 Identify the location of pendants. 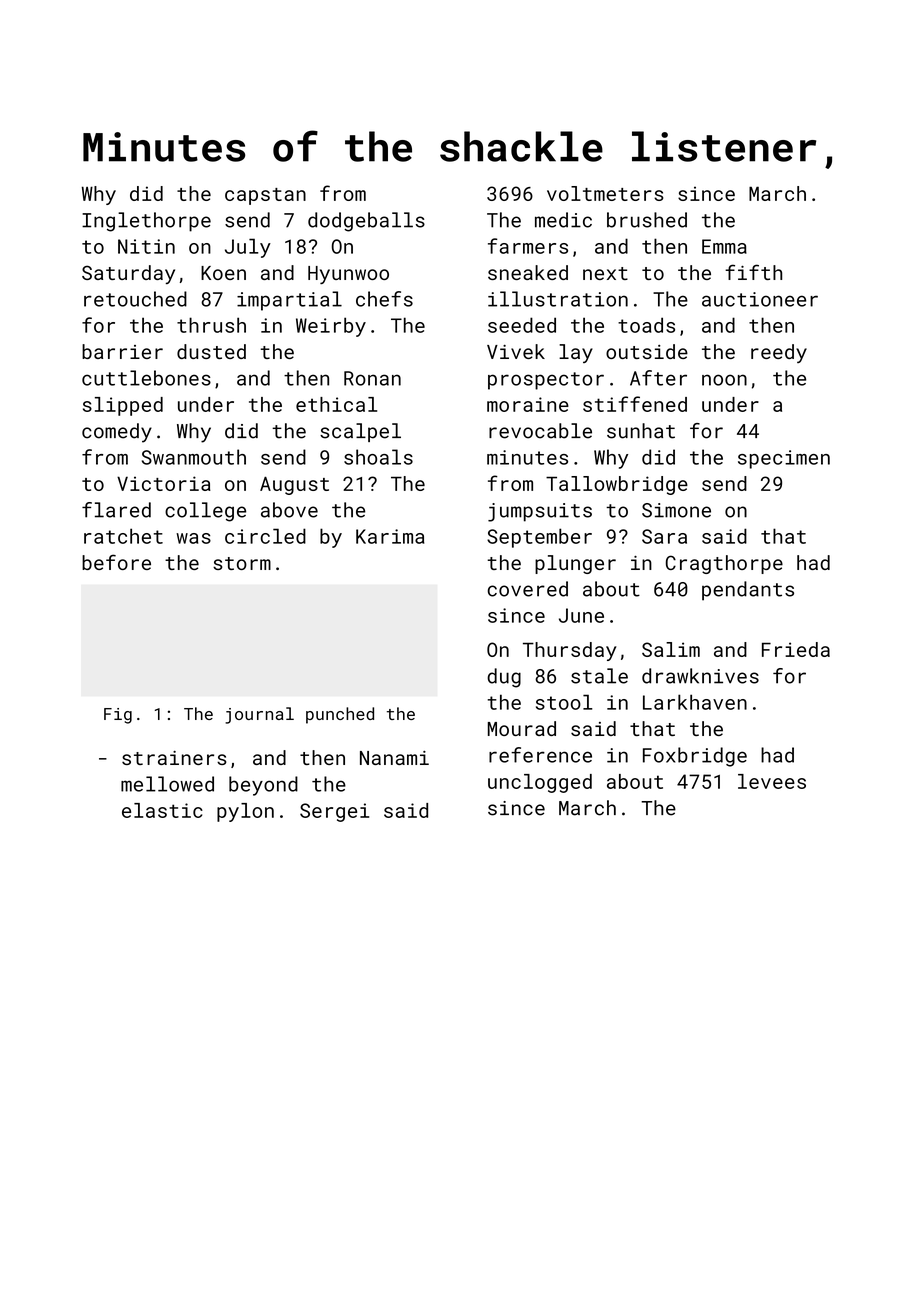
(748, 591).
